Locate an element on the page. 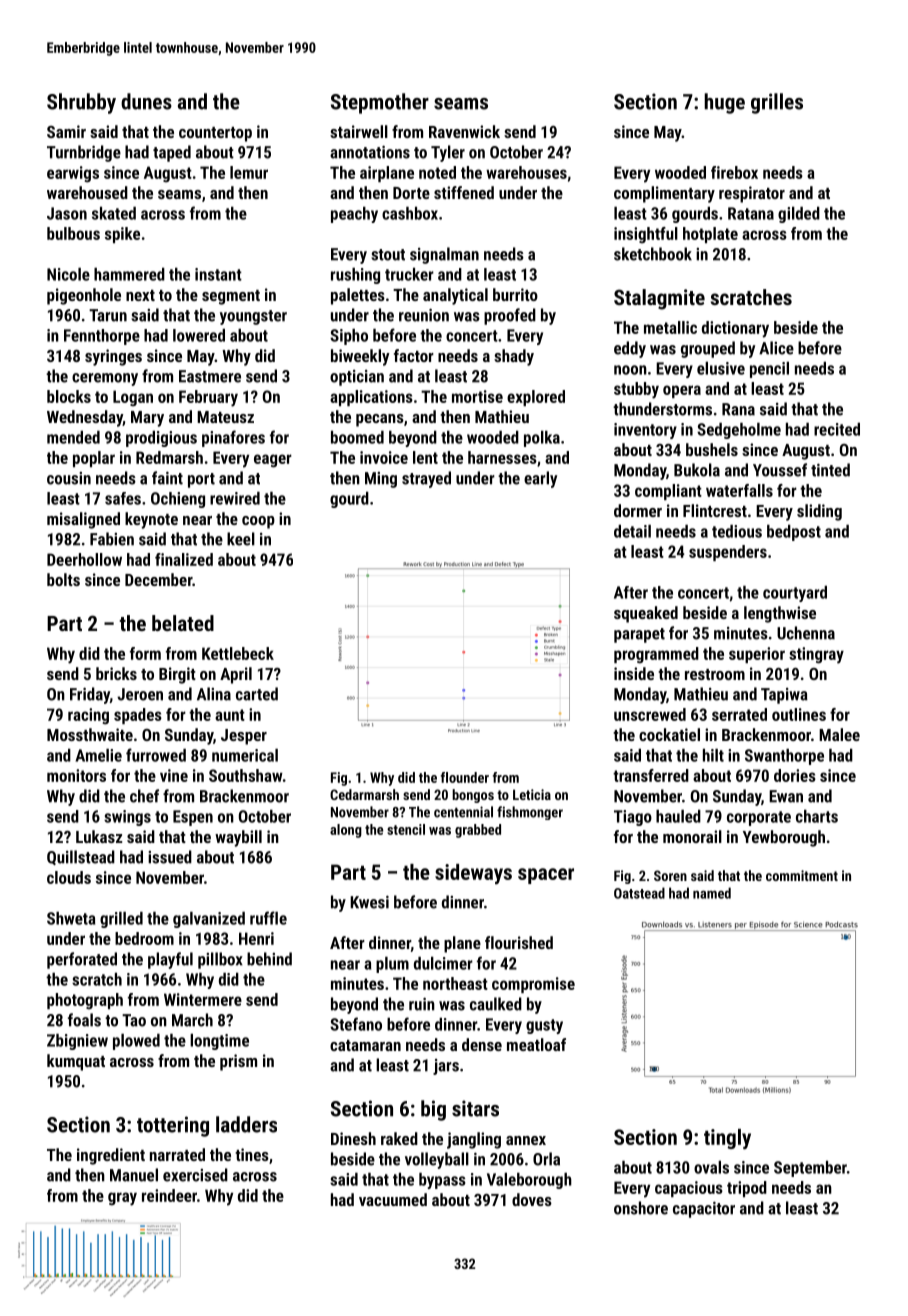  bolts is located at coordinates (63, 579).
